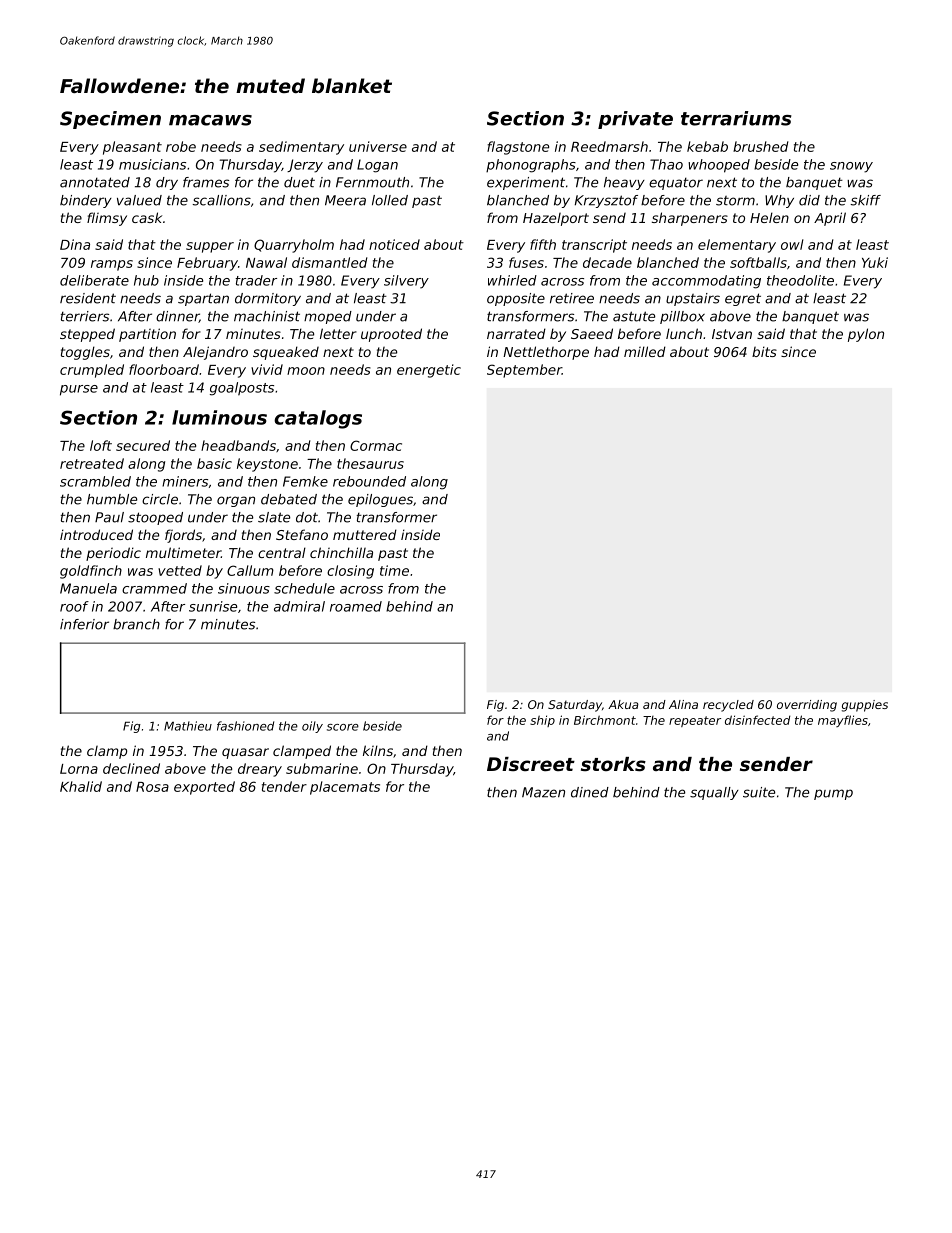  I want to click on terrariums, so click(736, 118).
